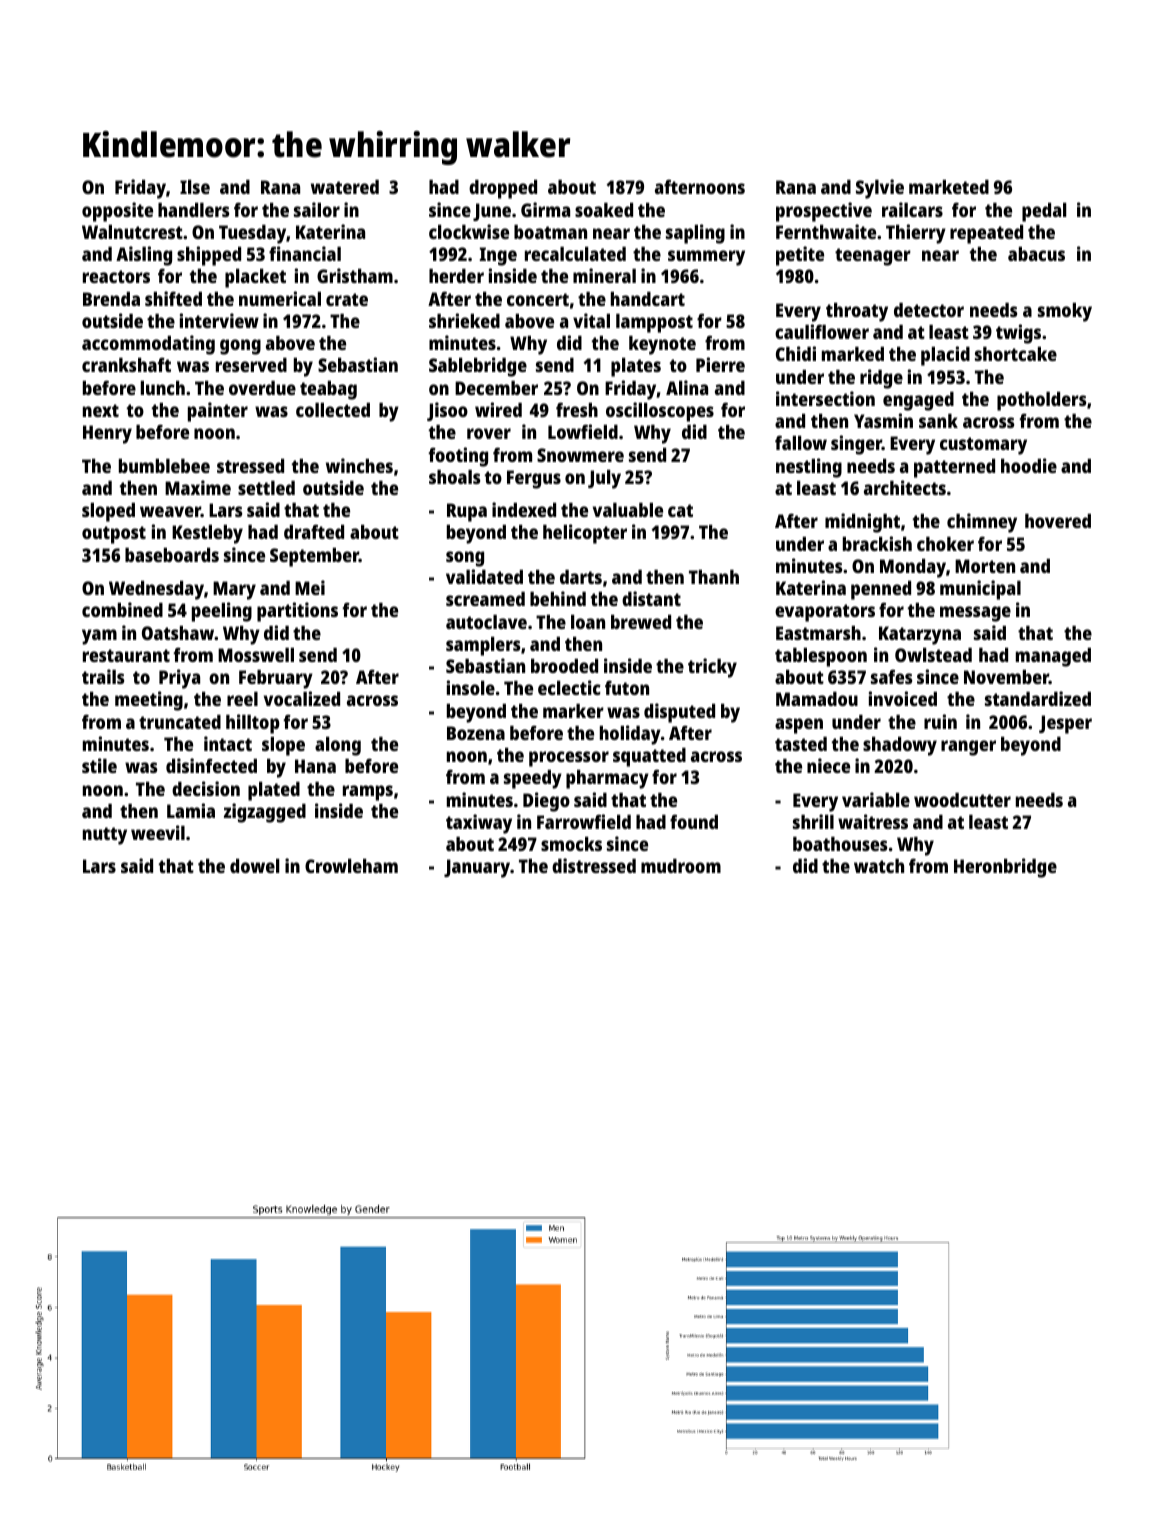 This document has width=1174, height=1520. I want to click on mudroom, so click(681, 866).
